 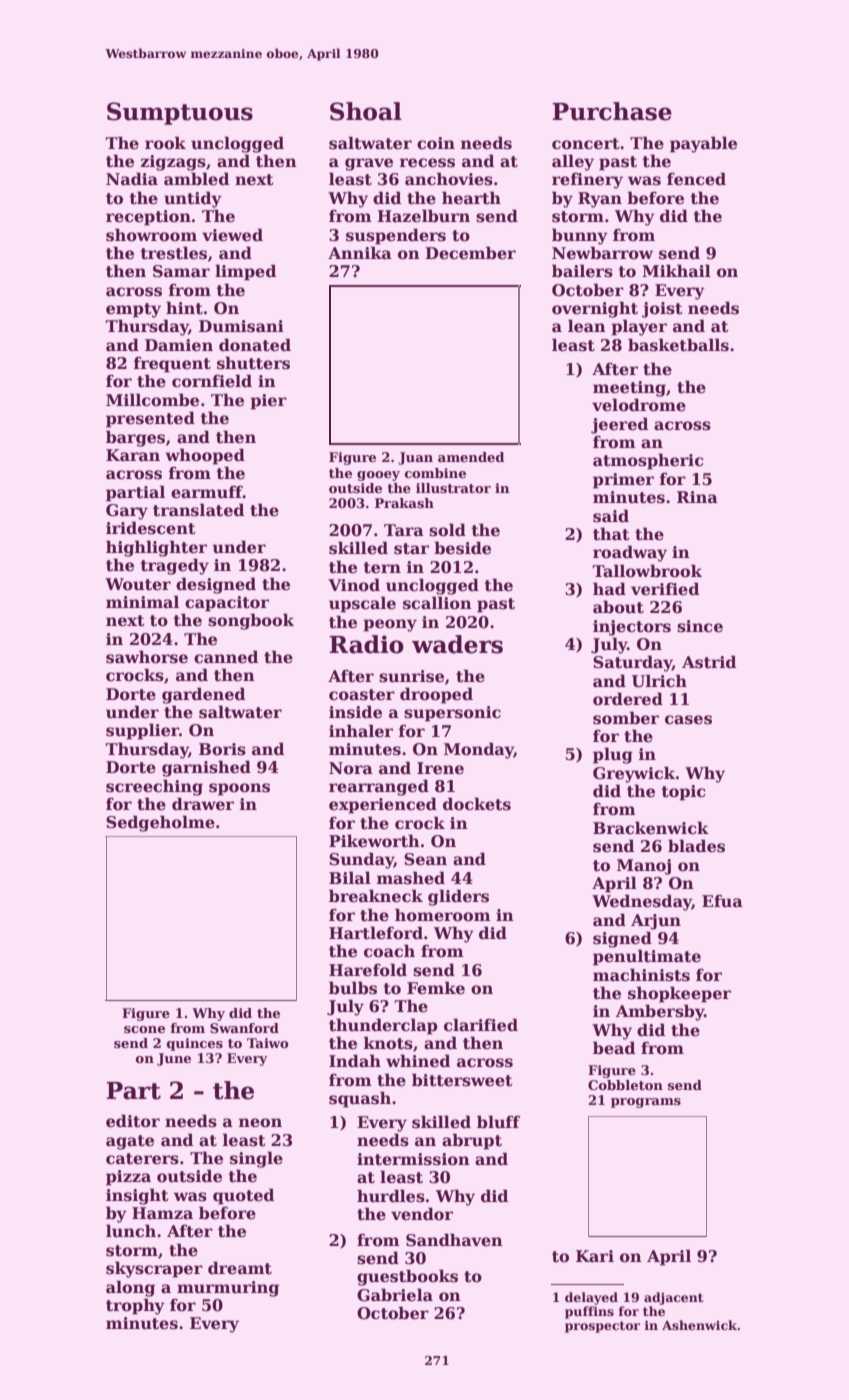 I want to click on amended, so click(x=471, y=457).
